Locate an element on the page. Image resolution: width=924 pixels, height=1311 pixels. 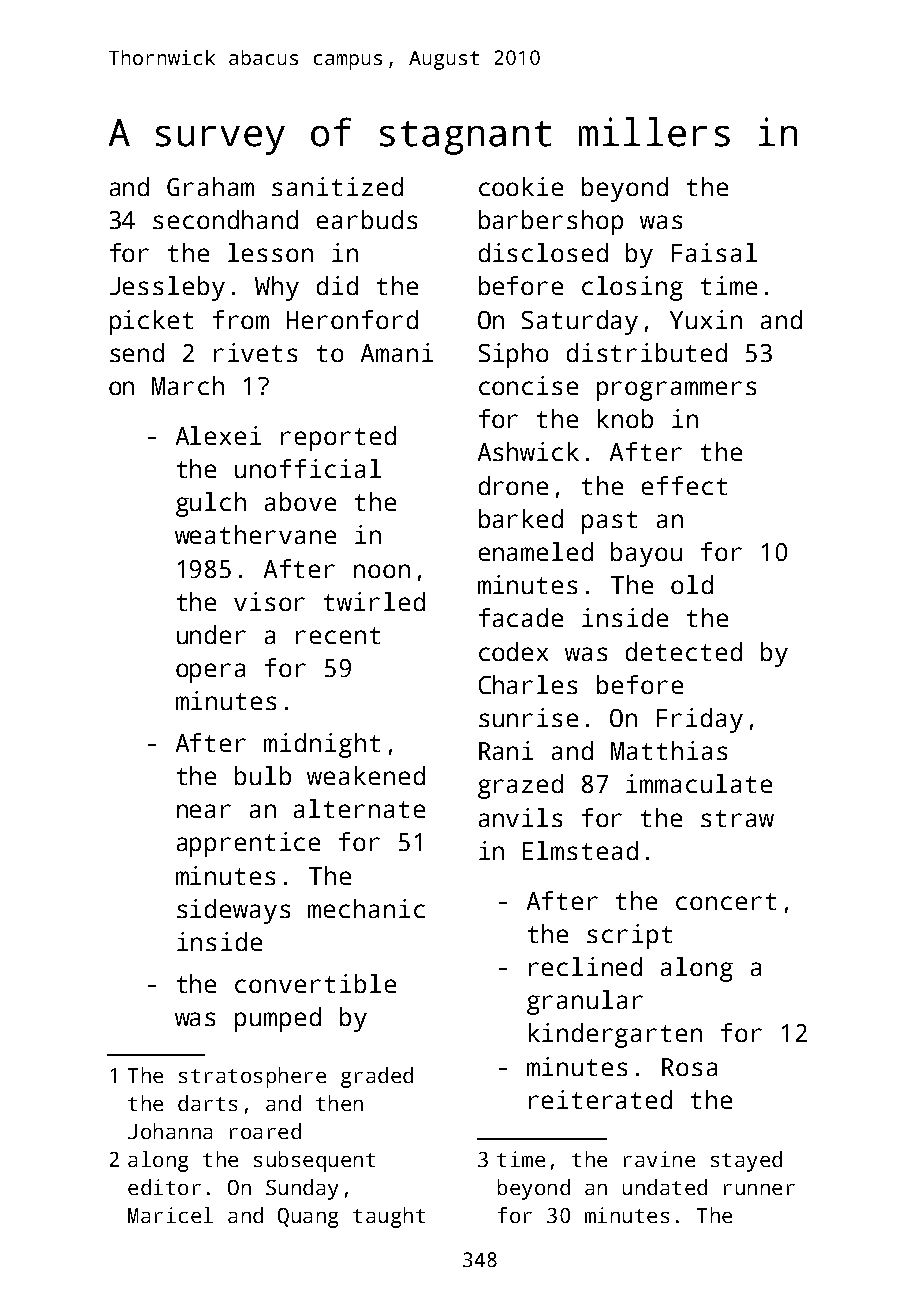
old is located at coordinates (692, 584).
